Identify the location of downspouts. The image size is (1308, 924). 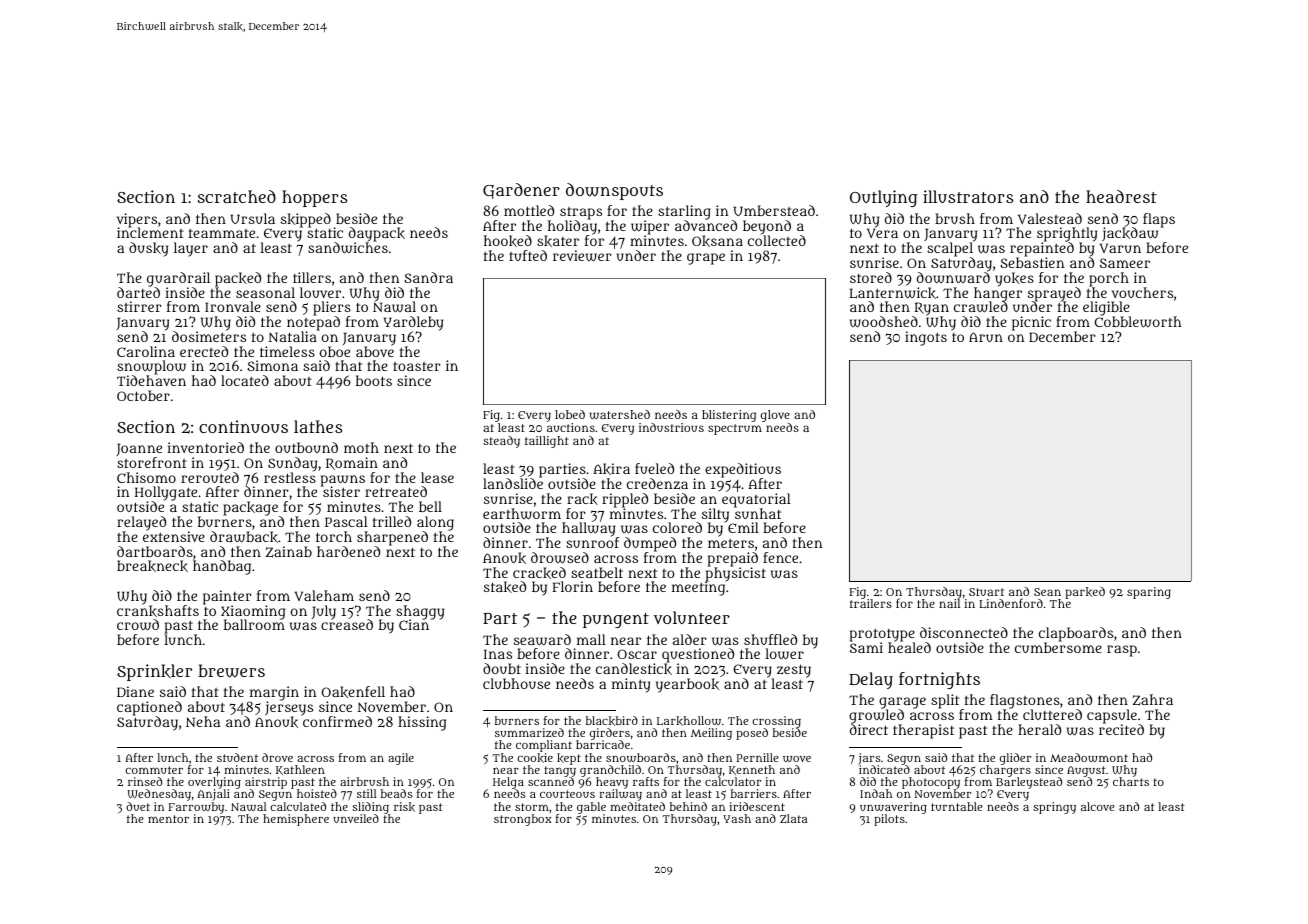
(614, 191).
